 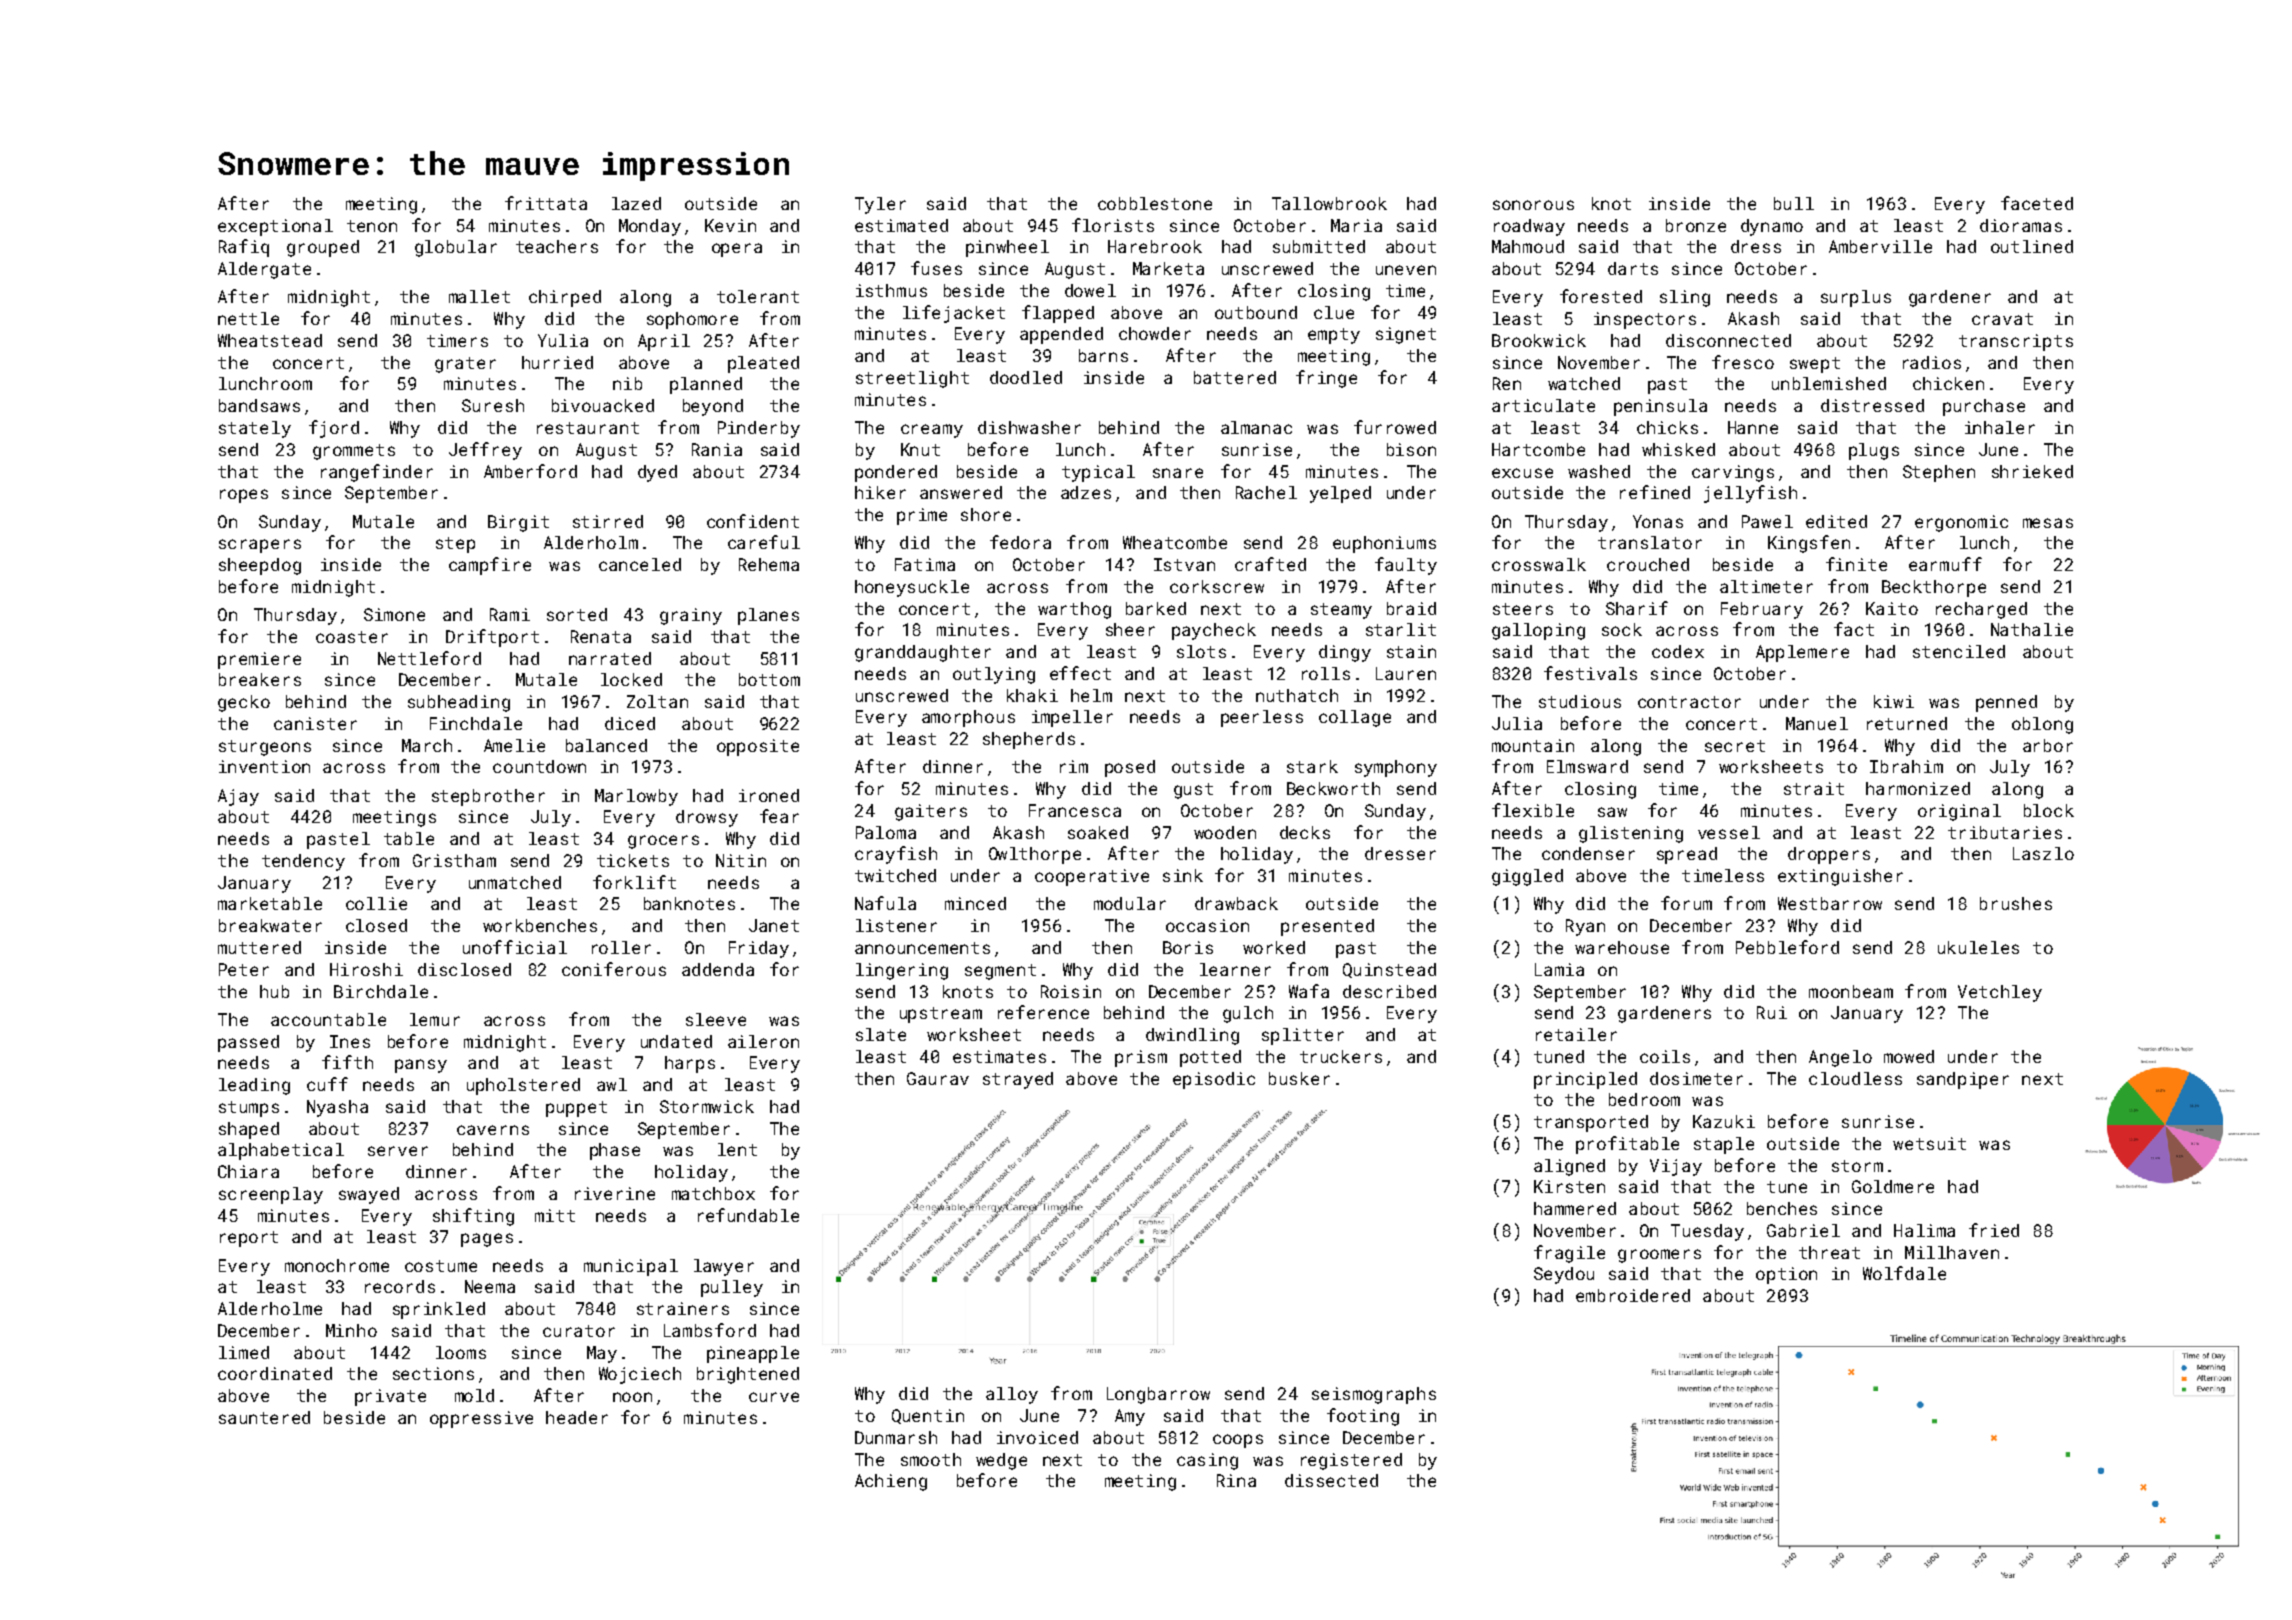 What do you see at coordinates (1787, 947) in the image?
I see `Pebbleford` at bounding box center [1787, 947].
